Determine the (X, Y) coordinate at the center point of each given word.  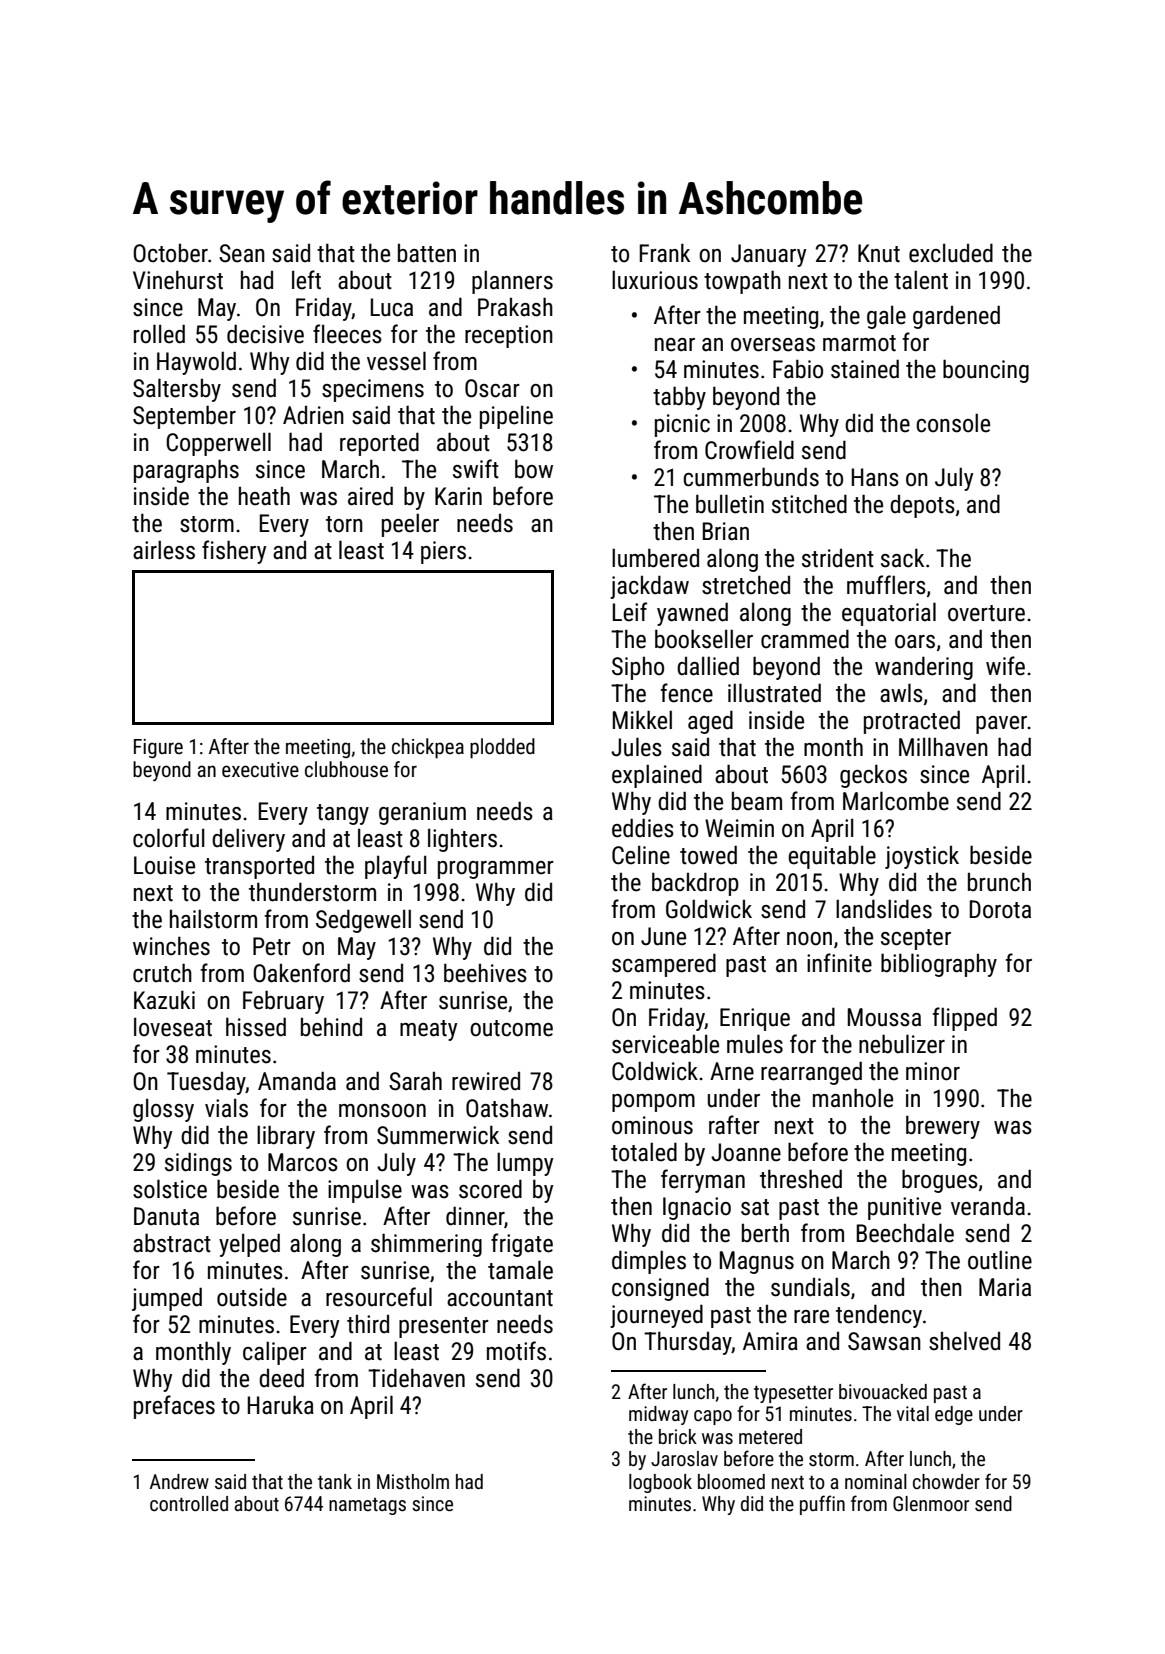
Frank (665, 253)
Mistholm (413, 1481)
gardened (956, 317)
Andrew (179, 1481)
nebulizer (902, 1044)
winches (171, 946)
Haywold (196, 363)
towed (708, 855)
